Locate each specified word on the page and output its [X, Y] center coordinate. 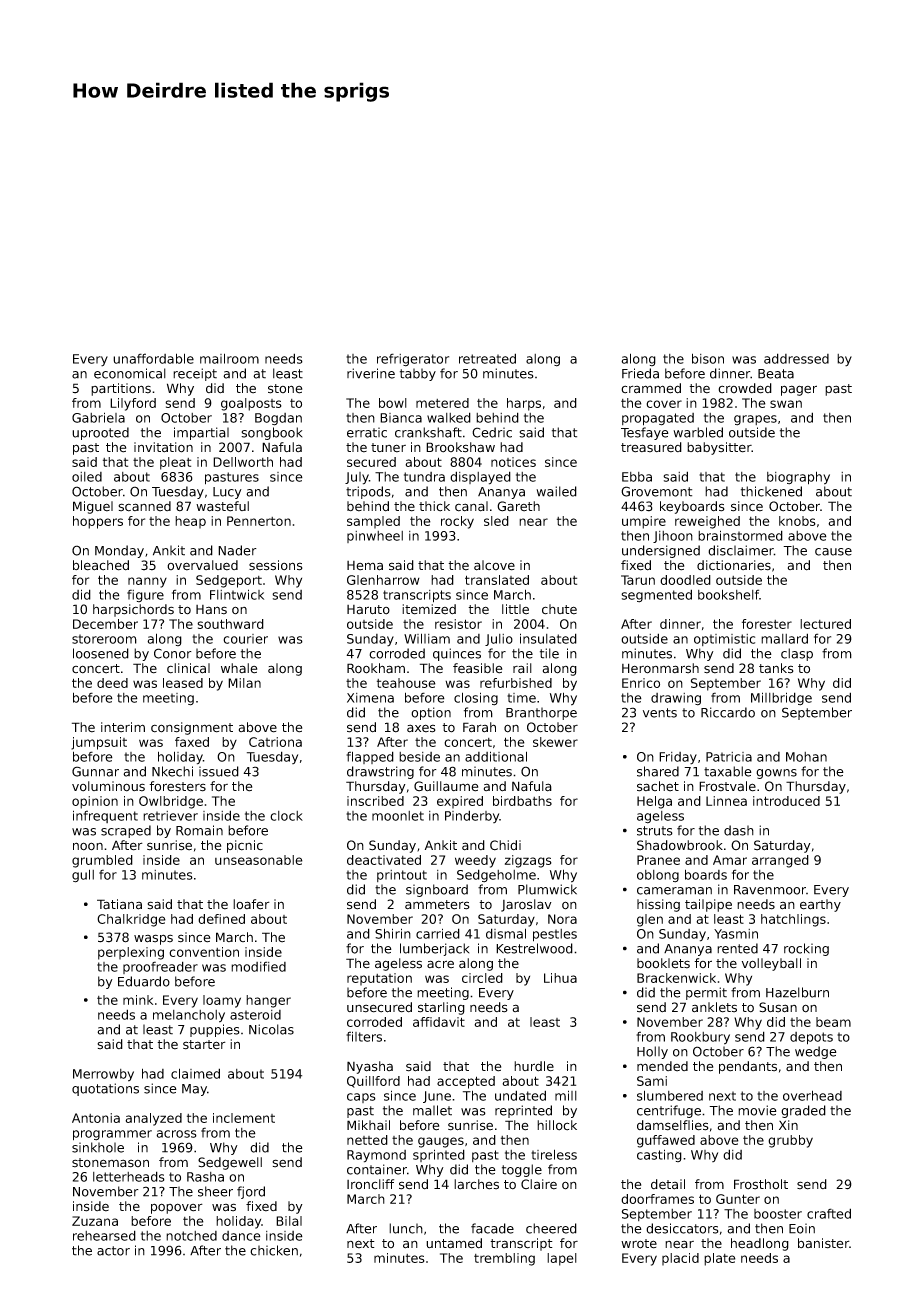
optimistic [724, 640]
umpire [644, 522]
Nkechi [172, 771]
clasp [797, 654]
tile [549, 653]
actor [113, 1251]
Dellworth [243, 462]
